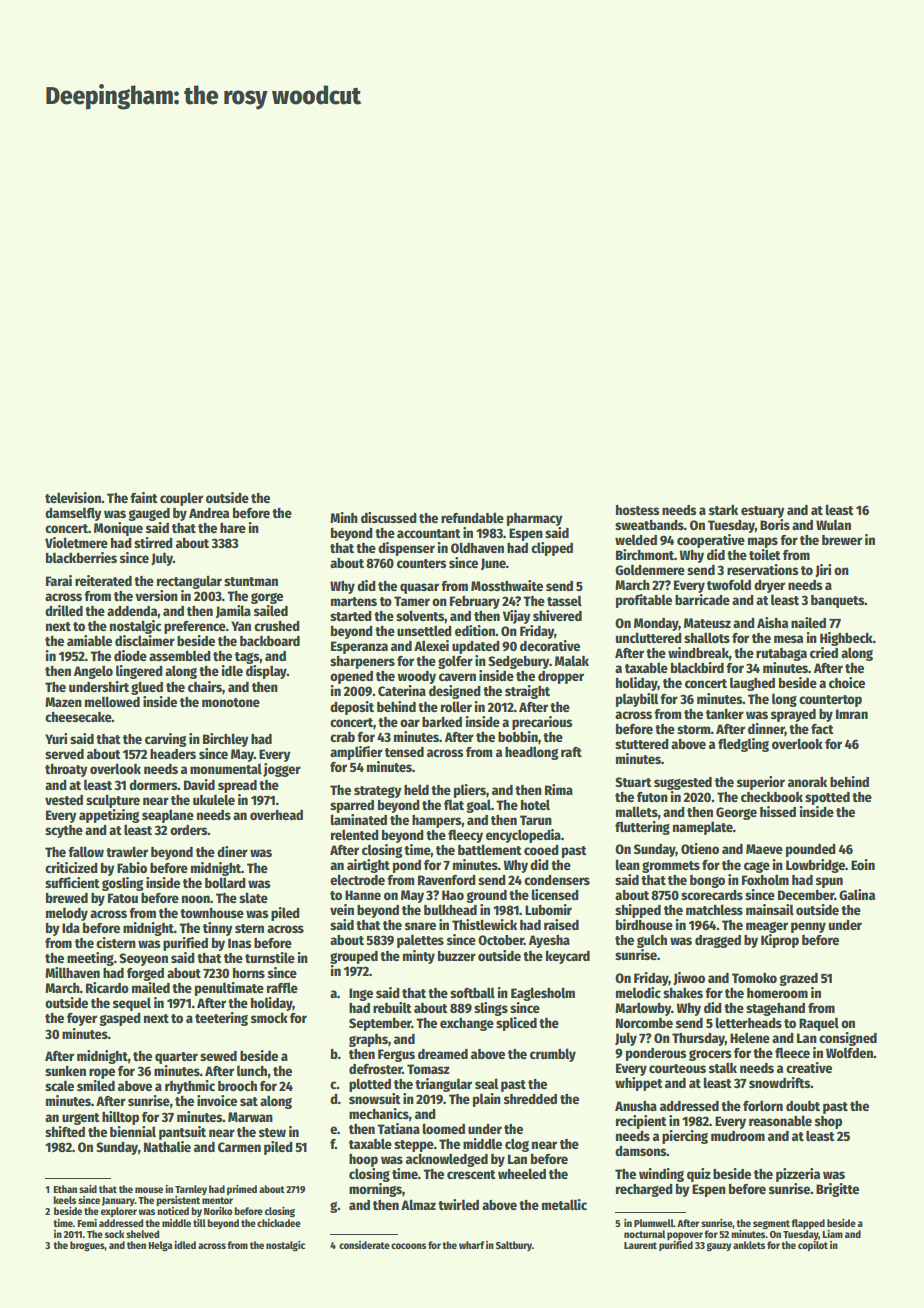 The image size is (924, 1308). I want to click on cooed, so click(541, 850).
